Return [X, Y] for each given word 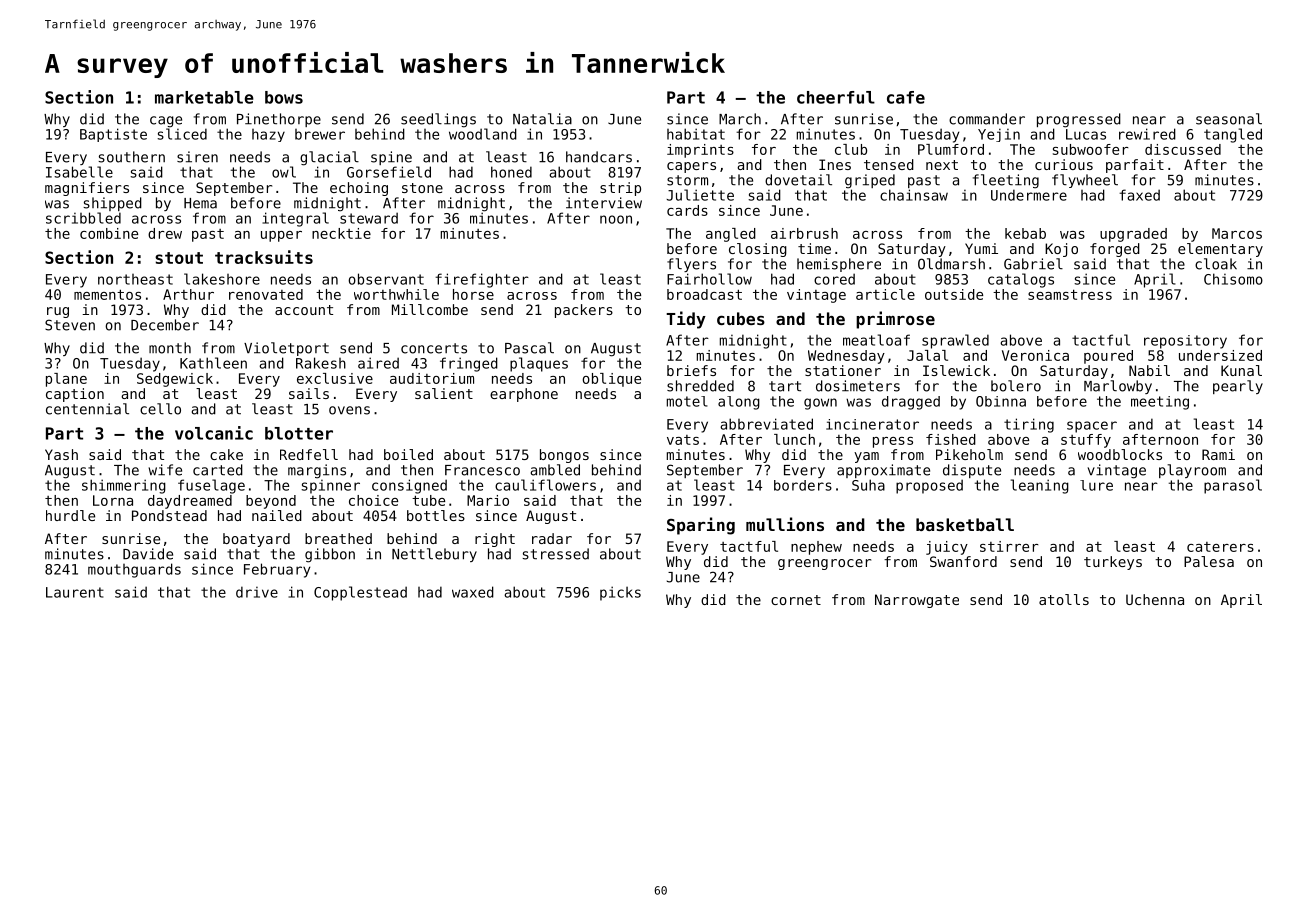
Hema [200, 203]
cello [160, 409]
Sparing [701, 526]
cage [166, 122]
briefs [691, 370]
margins [317, 471]
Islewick [956, 370]
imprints [700, 151]
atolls [1064, 599]
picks [620, 593]
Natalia [542, 119]
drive [257, 592]
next [942, 165]
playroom [1192, 471]
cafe [906, 97]
